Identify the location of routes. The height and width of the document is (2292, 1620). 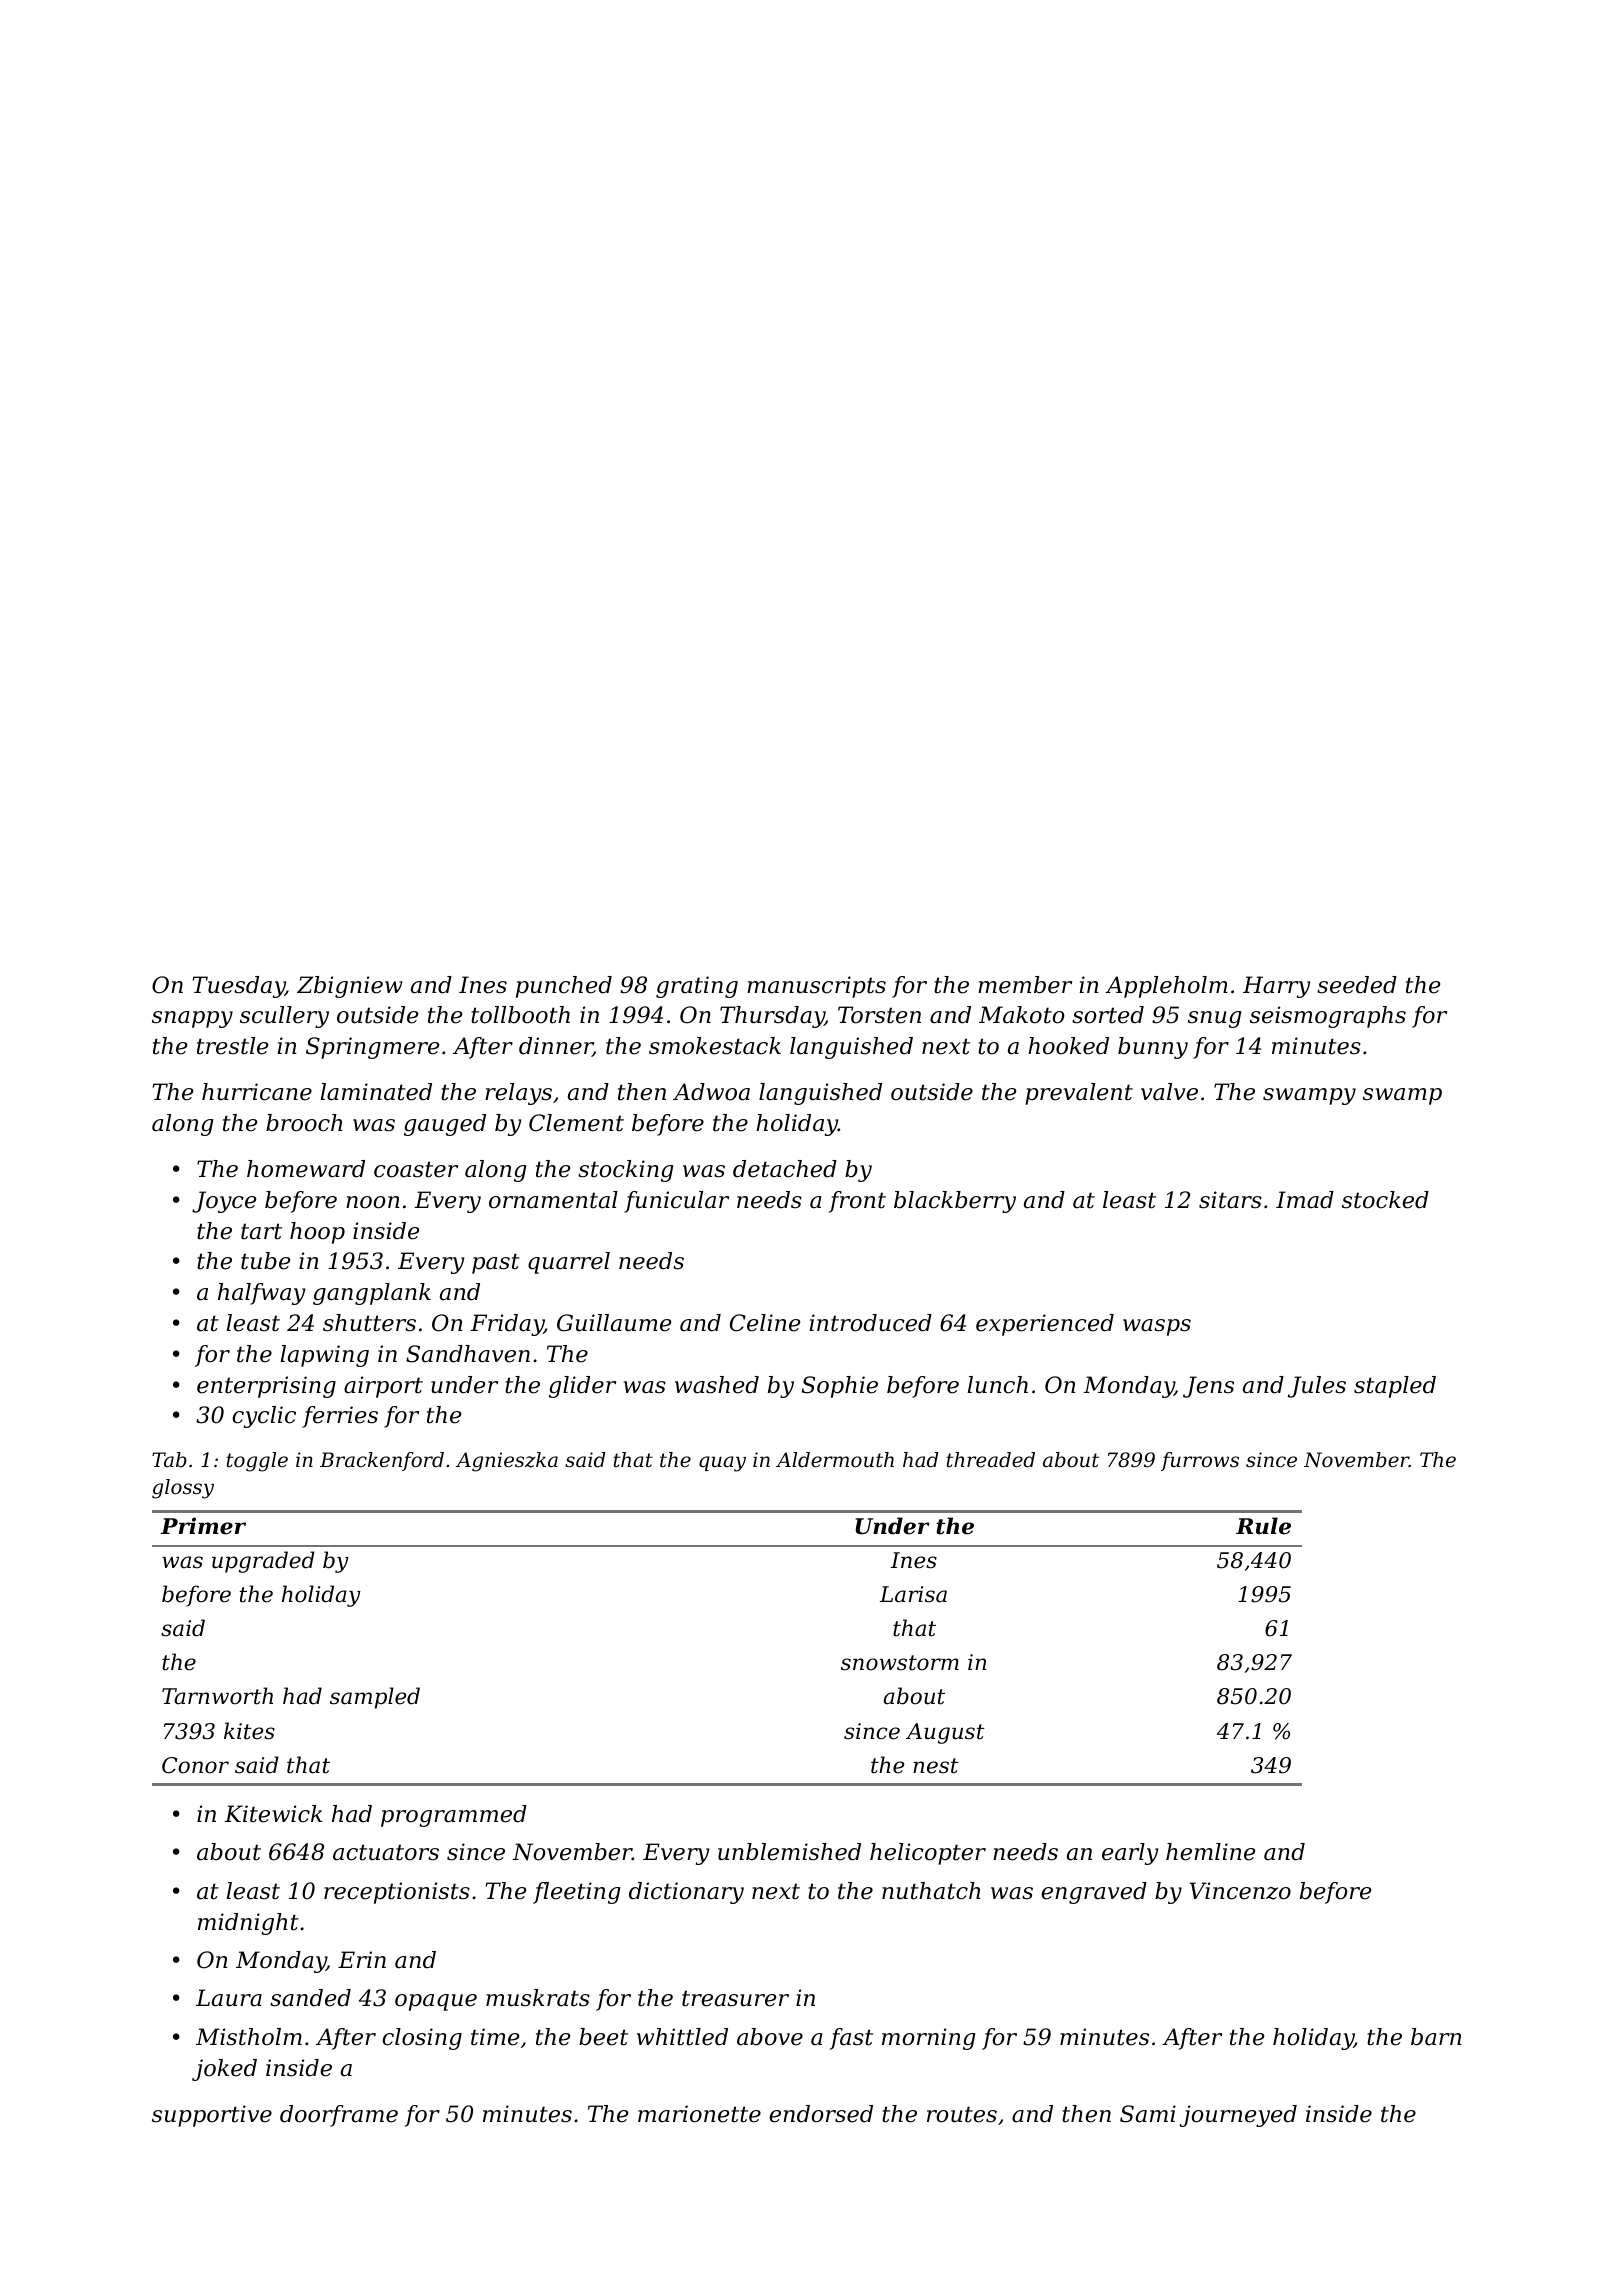
(962, 2114).
